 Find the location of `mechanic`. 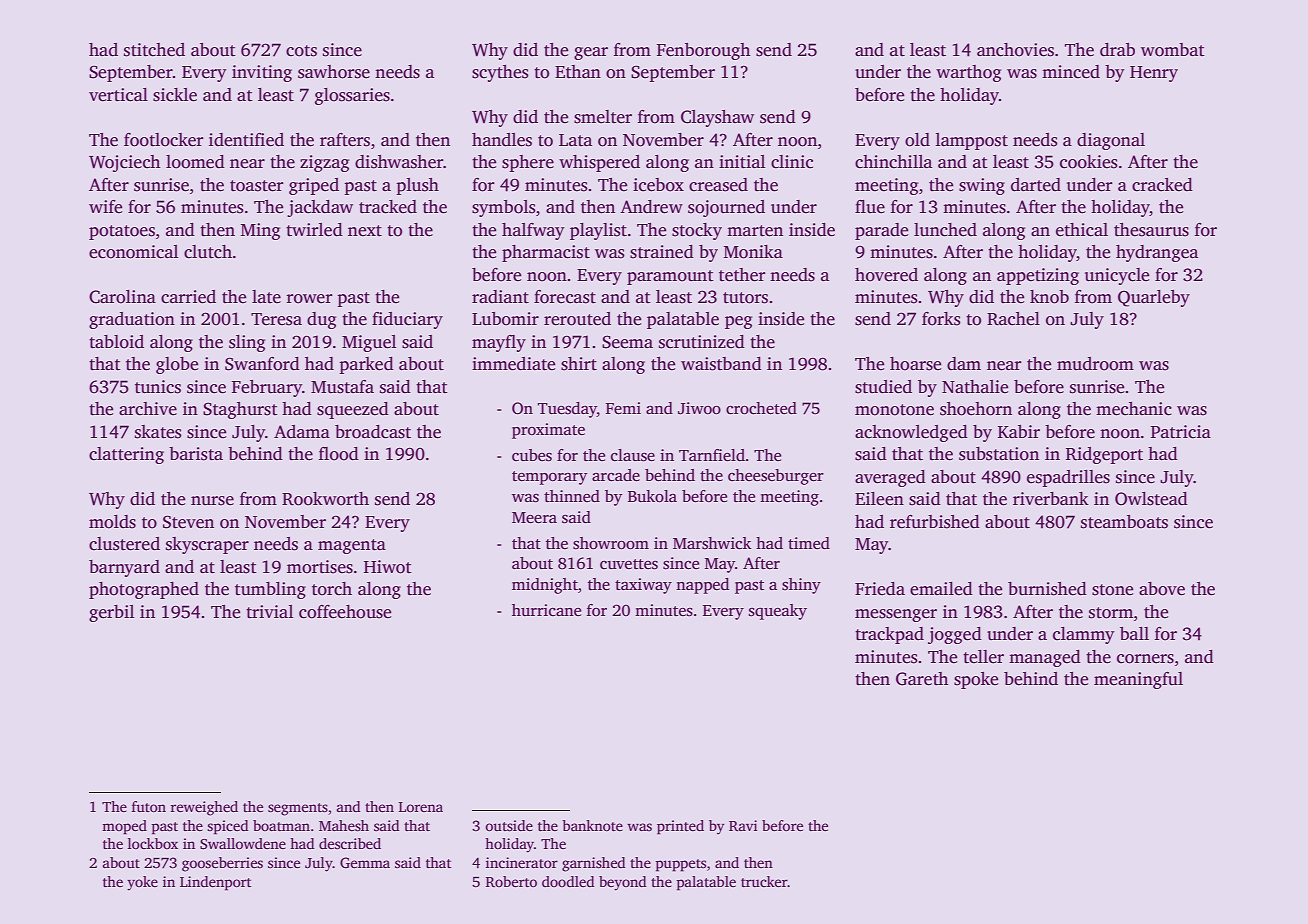

mechanic is located at coordinates (1134, 409).
